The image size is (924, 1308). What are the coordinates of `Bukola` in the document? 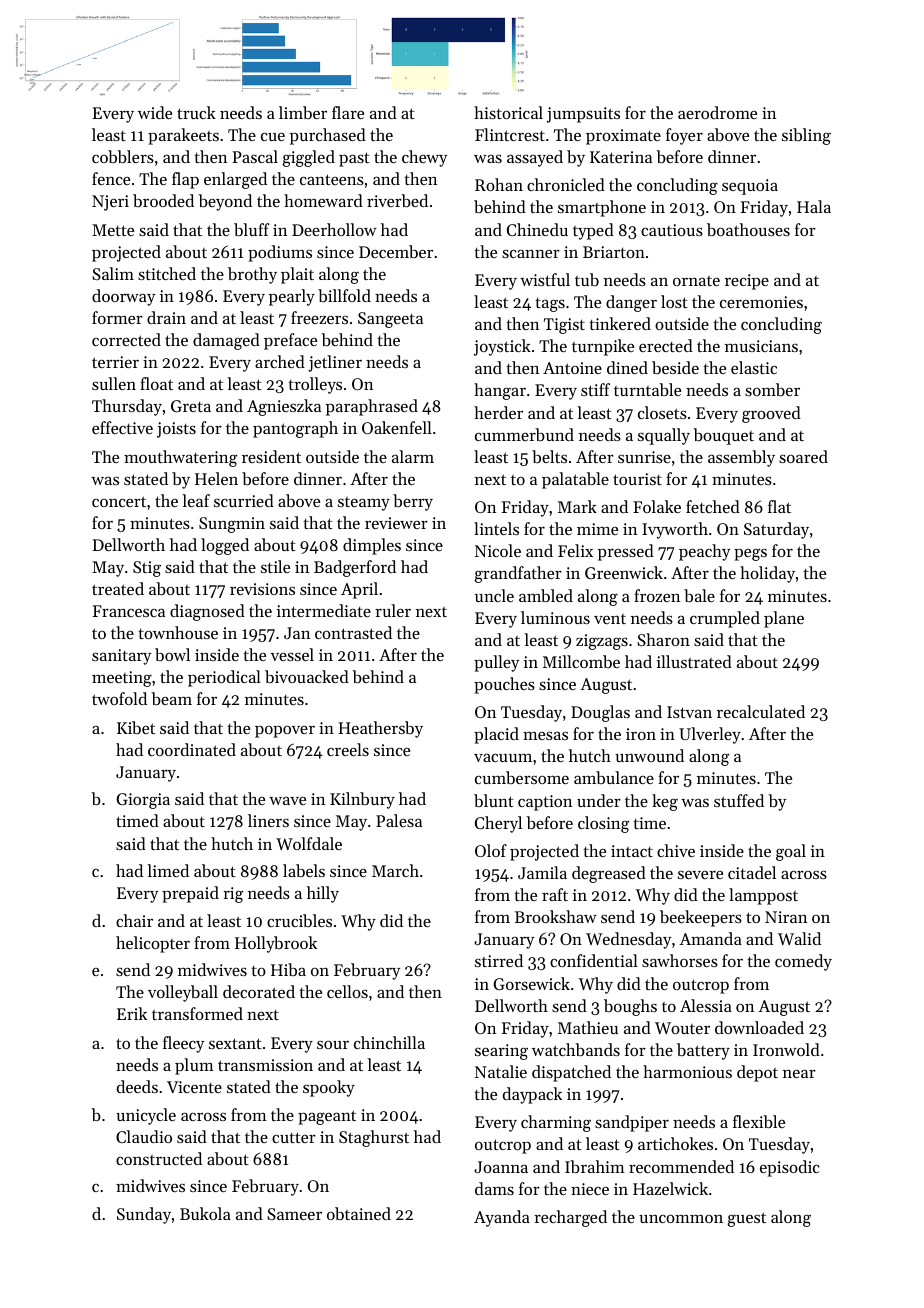 It's located at (205, 1213).
